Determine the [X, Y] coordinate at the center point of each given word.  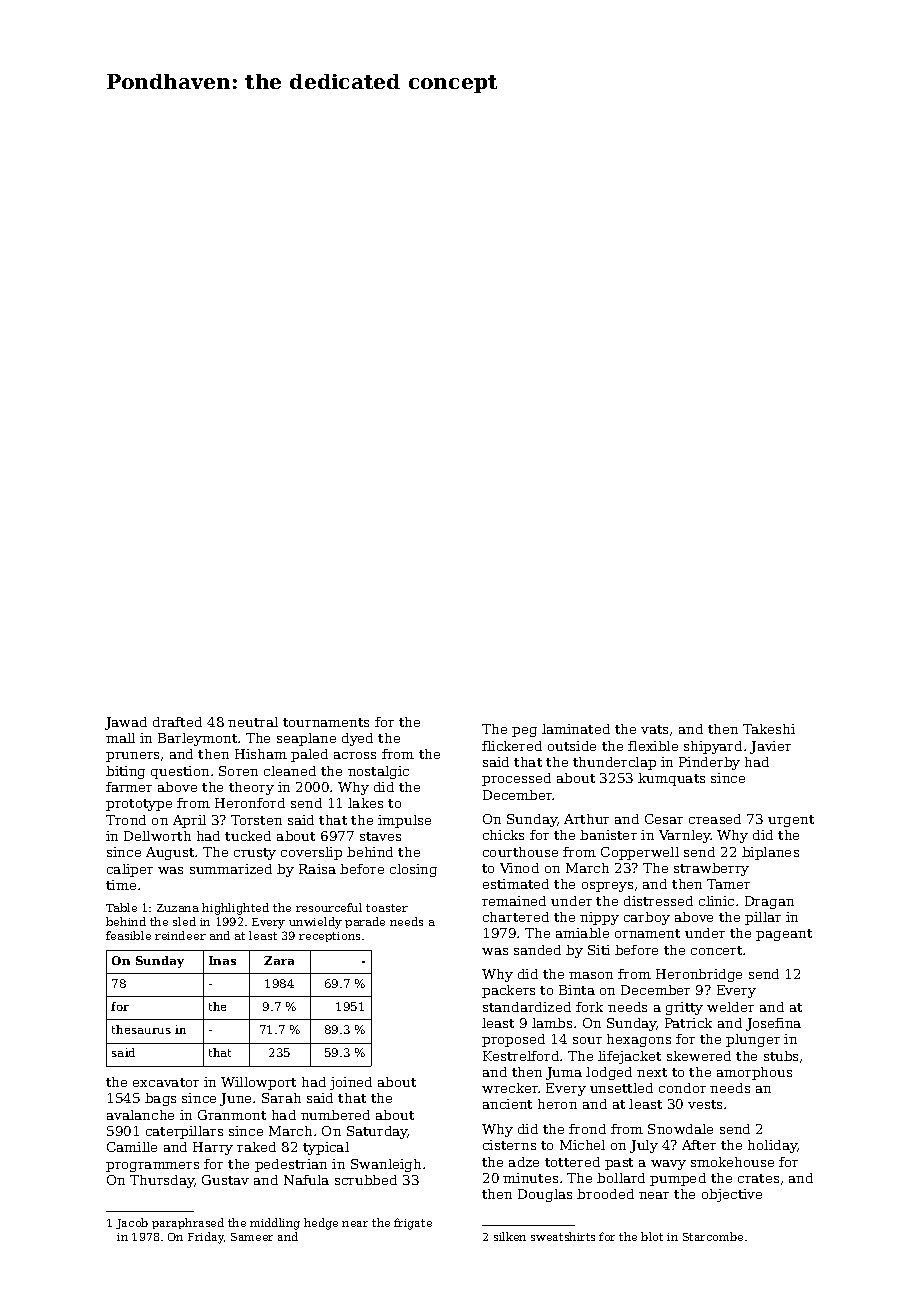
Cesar [664, 819]
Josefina [773, 1024]
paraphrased [188, 1223]
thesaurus [141, 1029]
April [189, 821]
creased [715, 819]
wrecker [510, 1088]
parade [365, 922]
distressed [658, 901]
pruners [132, 757]
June [235, 1099]
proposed [513, 1040]
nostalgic [378, 772]
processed [516, 779]
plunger [753, 1040]
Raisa [317, 869]
